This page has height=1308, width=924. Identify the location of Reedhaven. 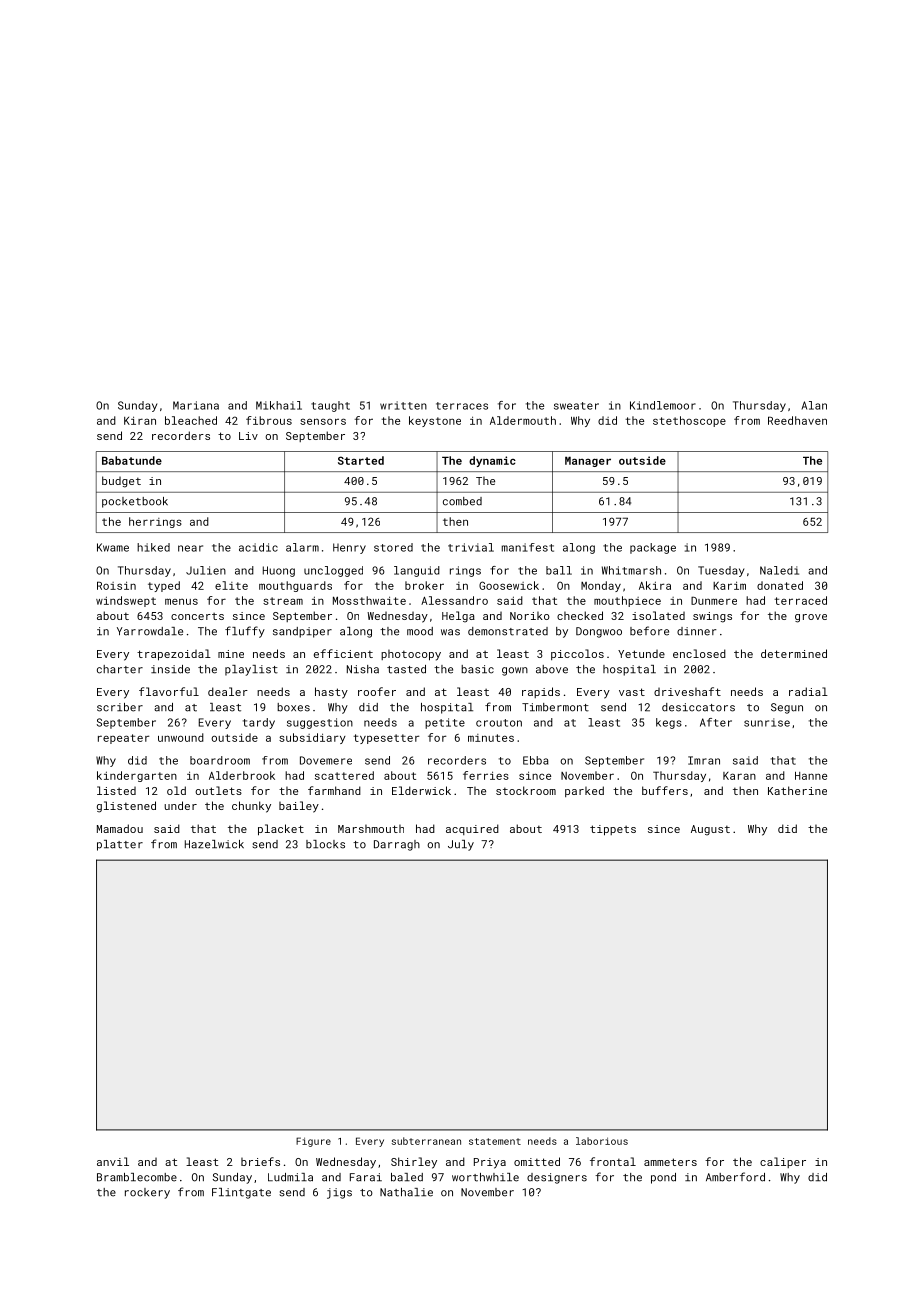
(797, 420).
